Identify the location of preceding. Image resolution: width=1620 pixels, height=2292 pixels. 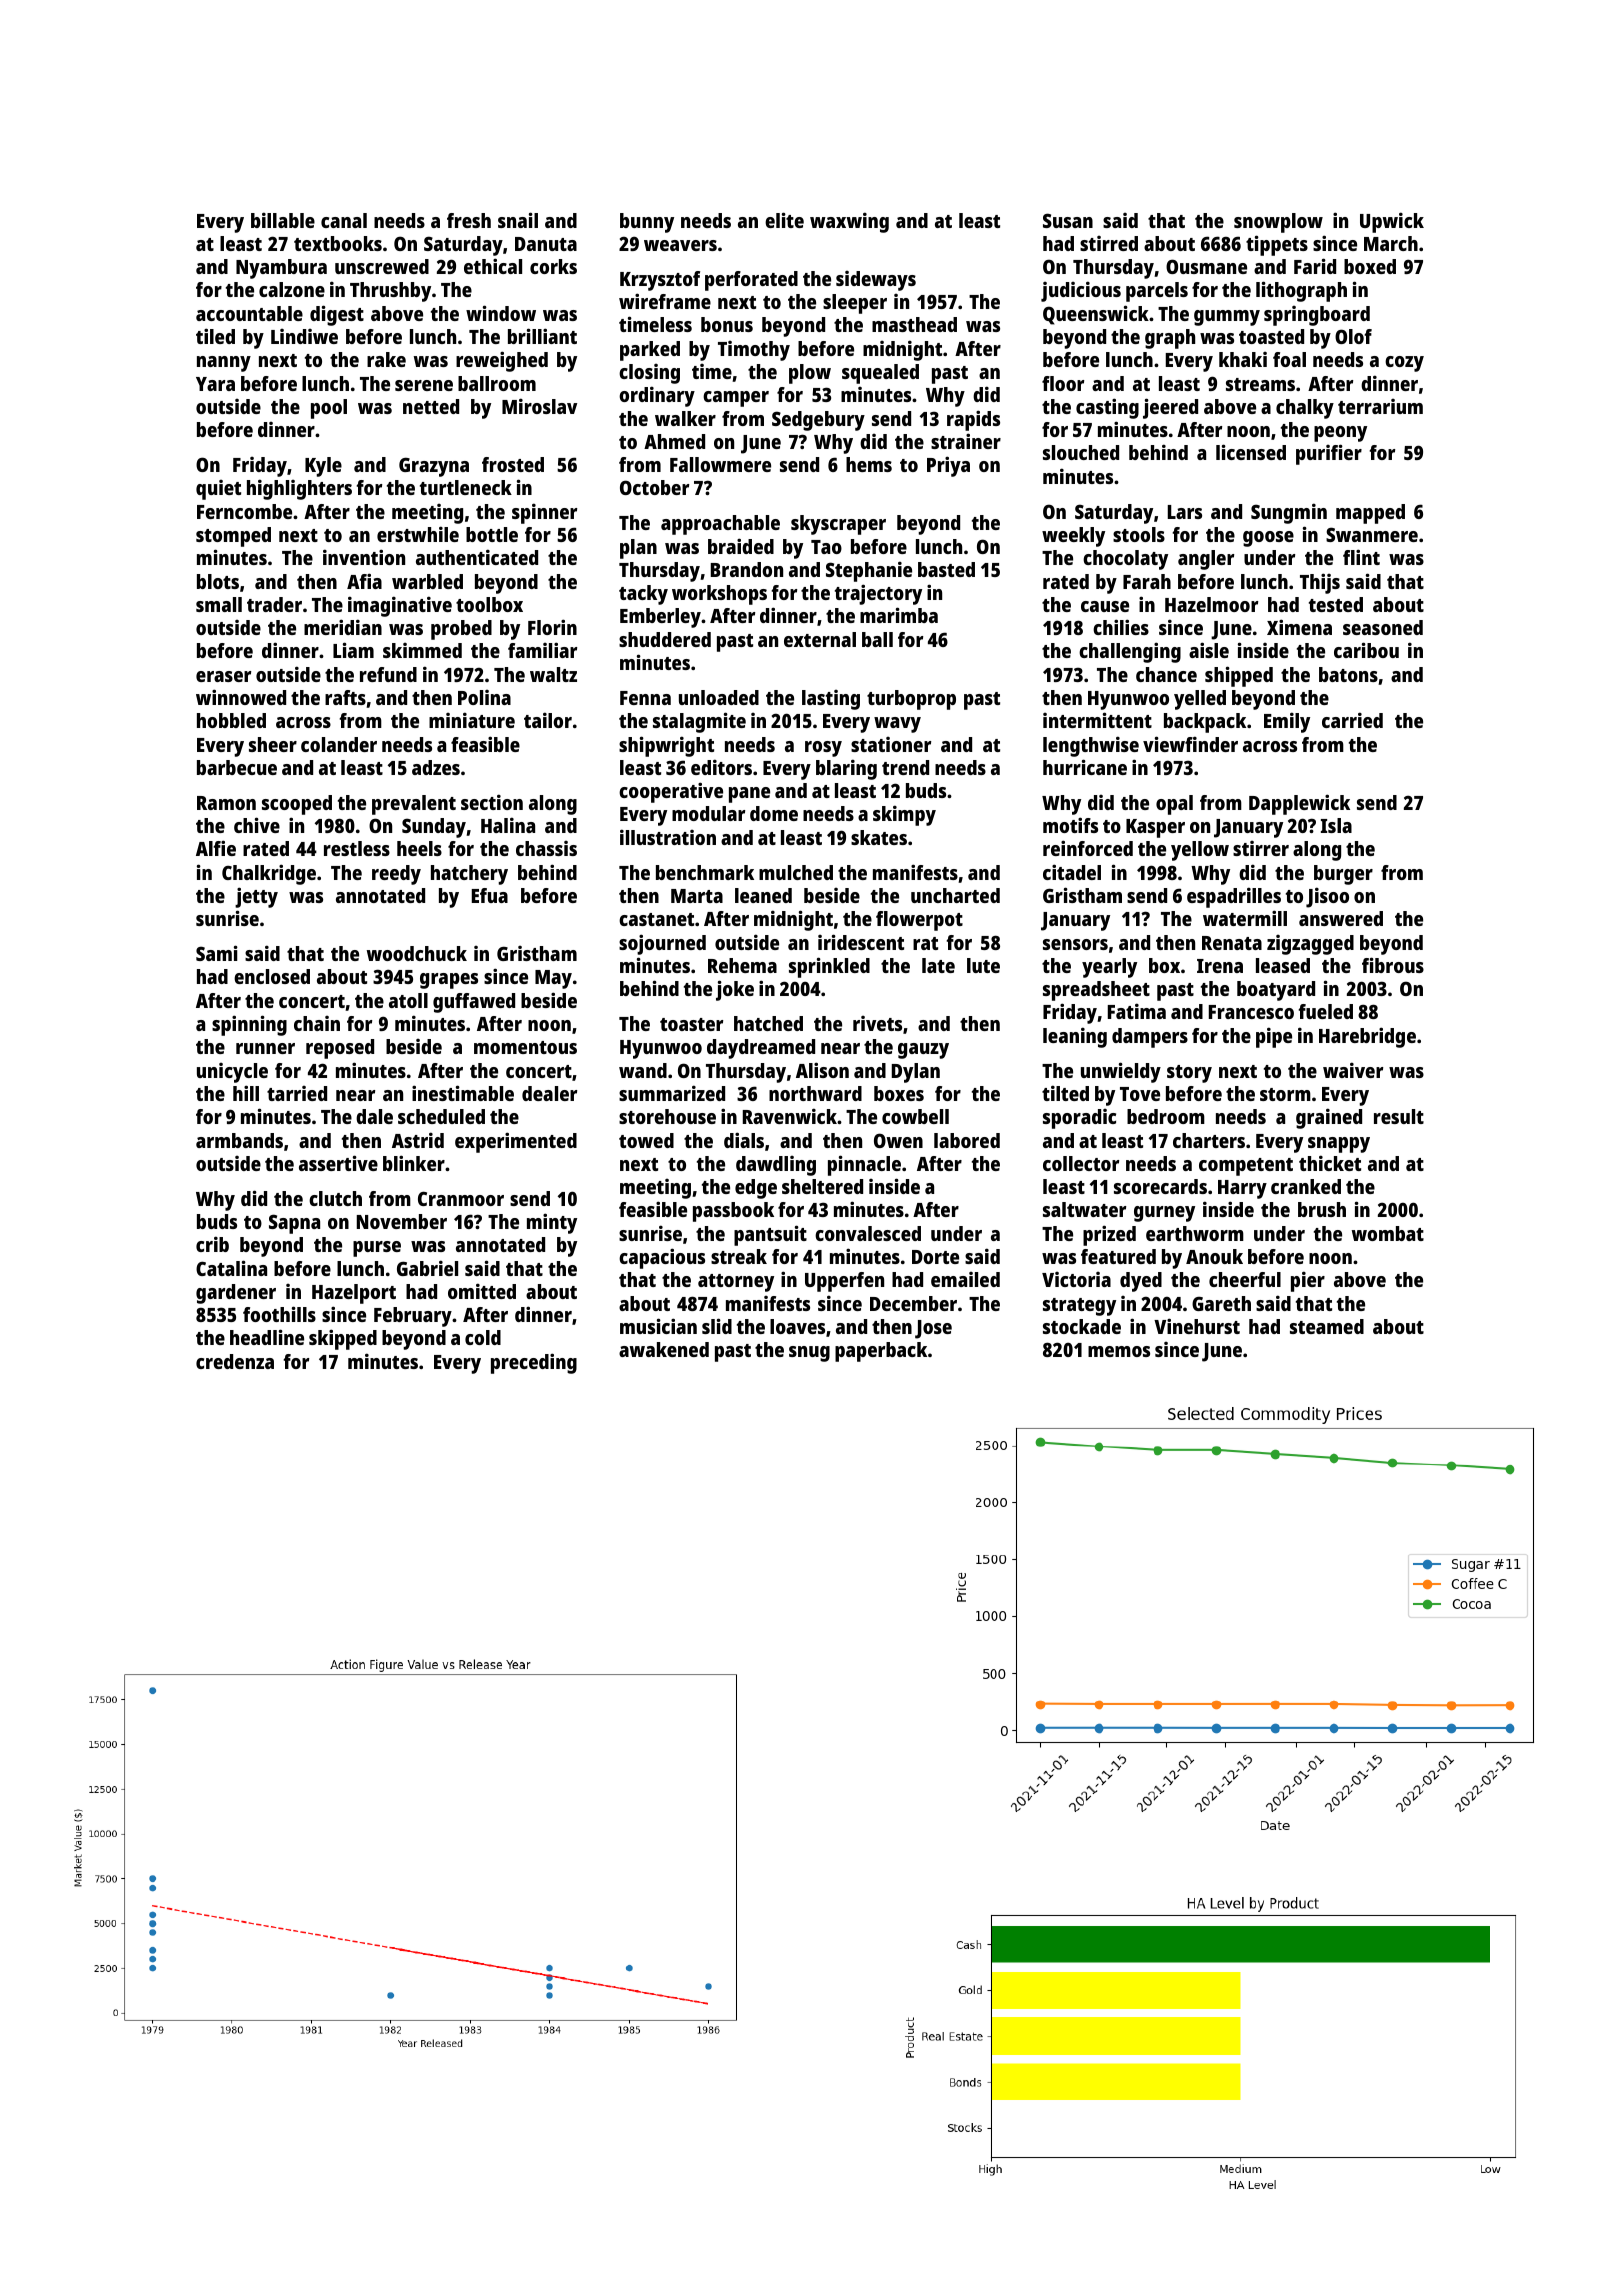
(534, 1363).
